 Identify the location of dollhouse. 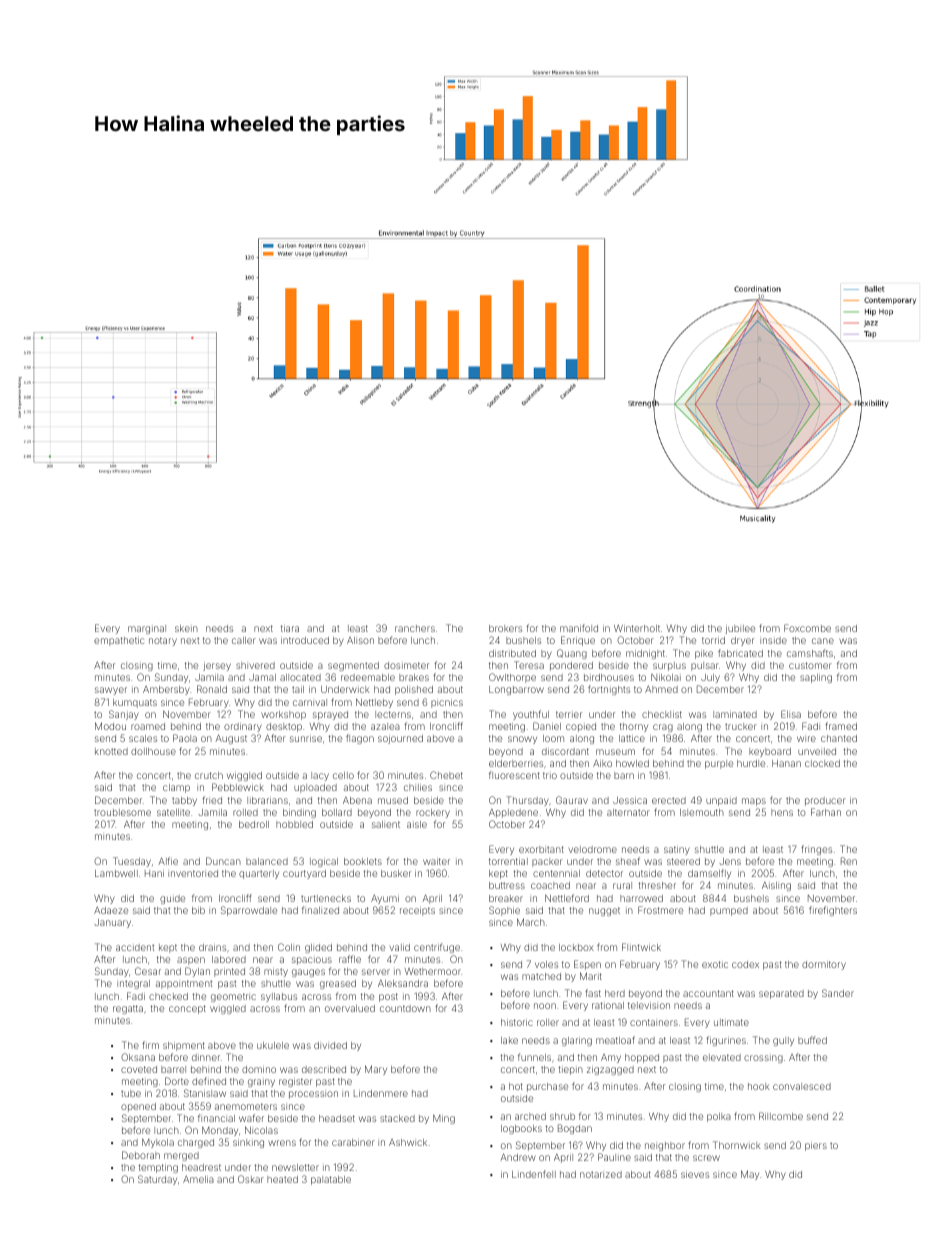
(153, 751).
